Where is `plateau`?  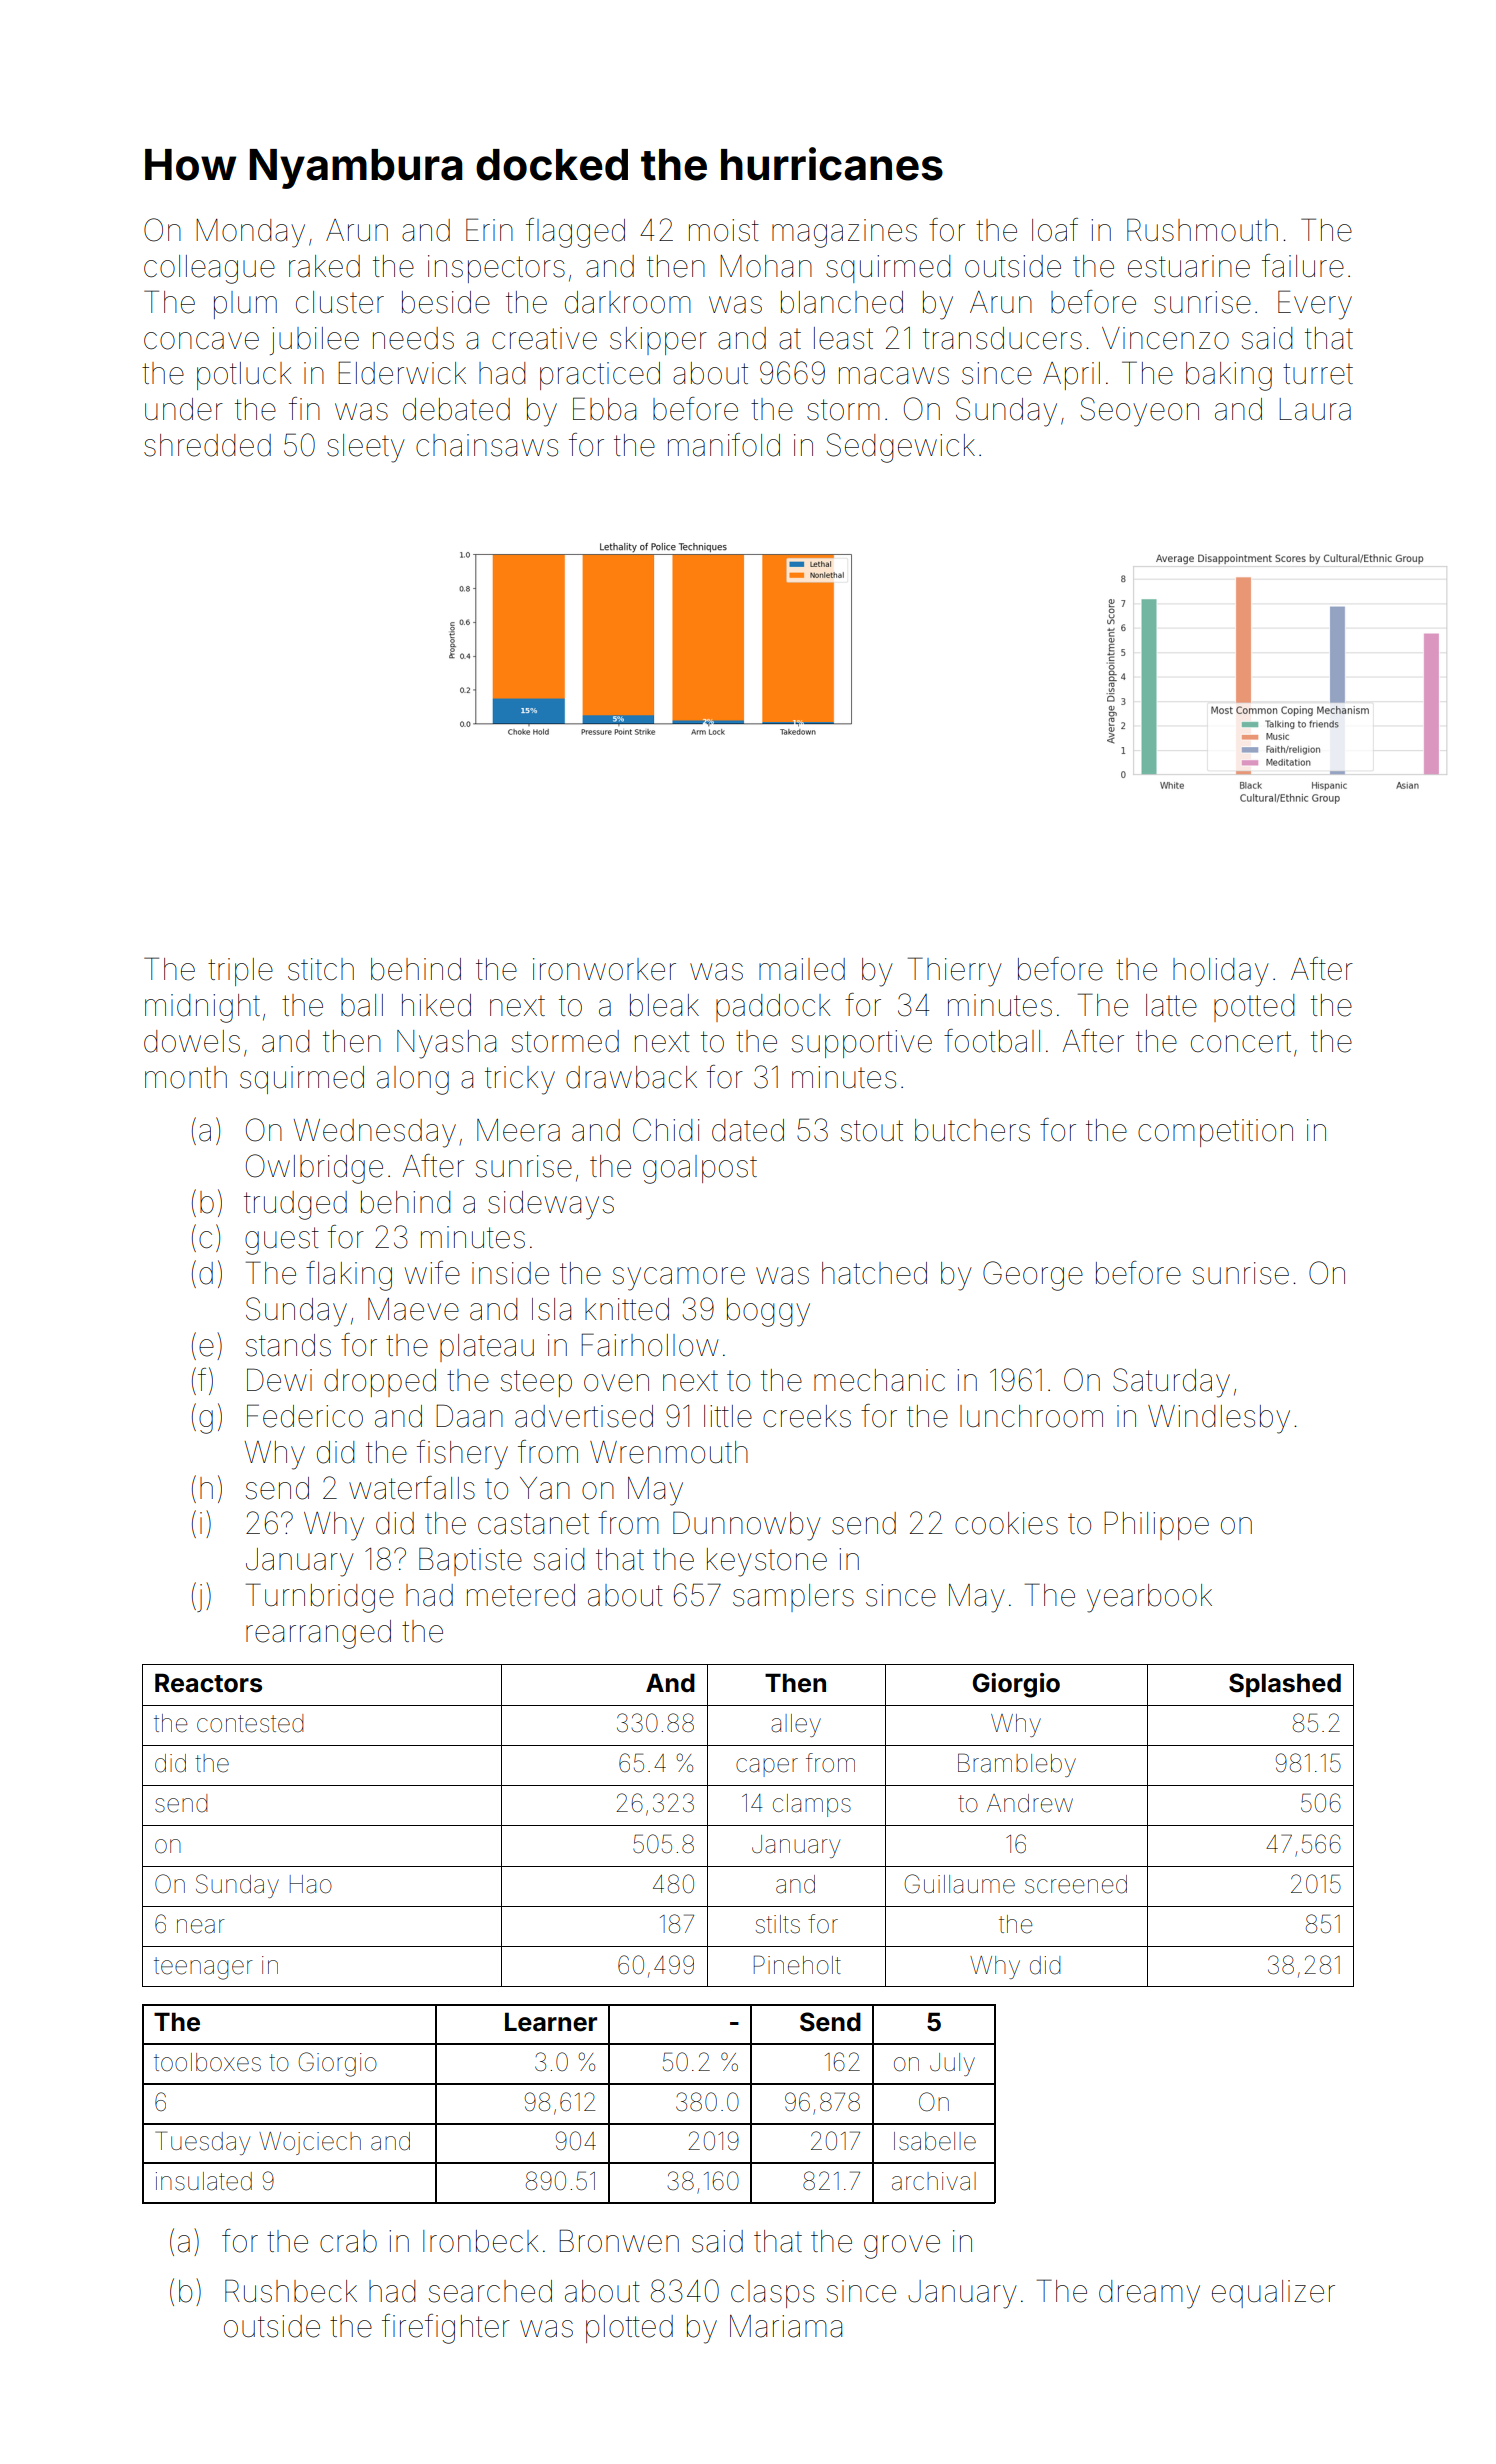
plateau is located at coordinates (487, 1348).
